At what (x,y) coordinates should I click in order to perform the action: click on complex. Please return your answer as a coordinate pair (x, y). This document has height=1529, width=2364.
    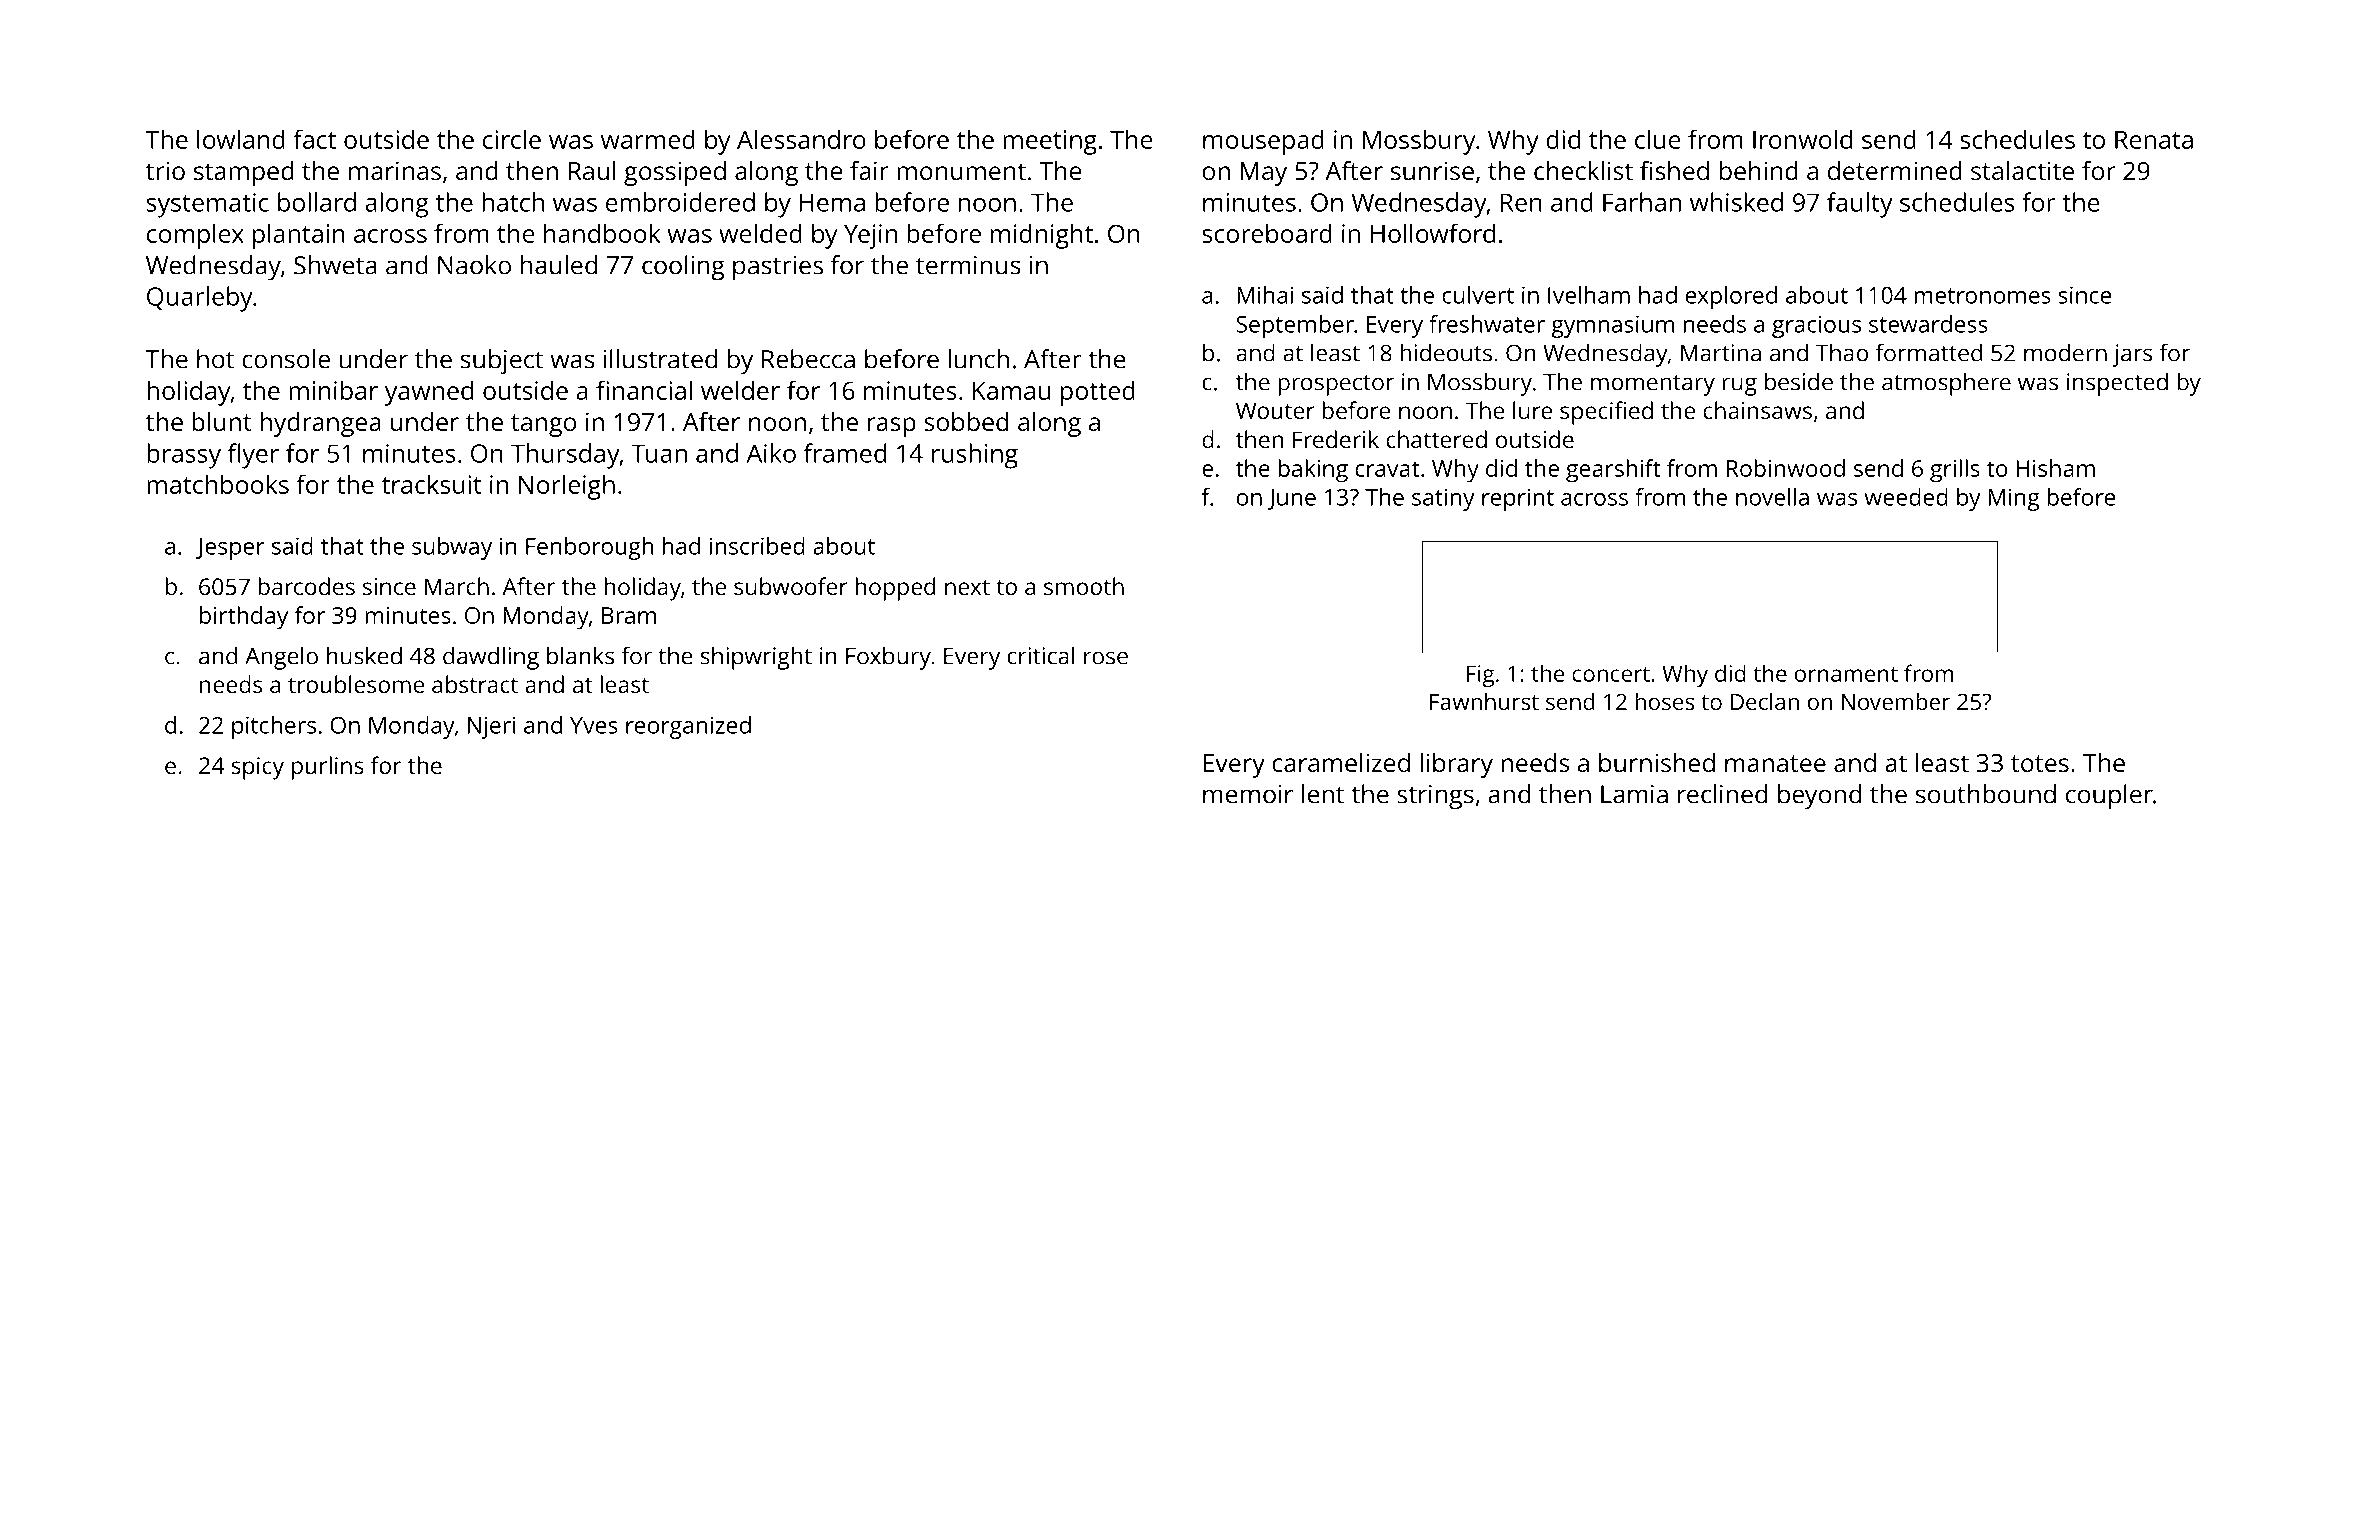
    Looking at the image, I should click on (195, 236).
